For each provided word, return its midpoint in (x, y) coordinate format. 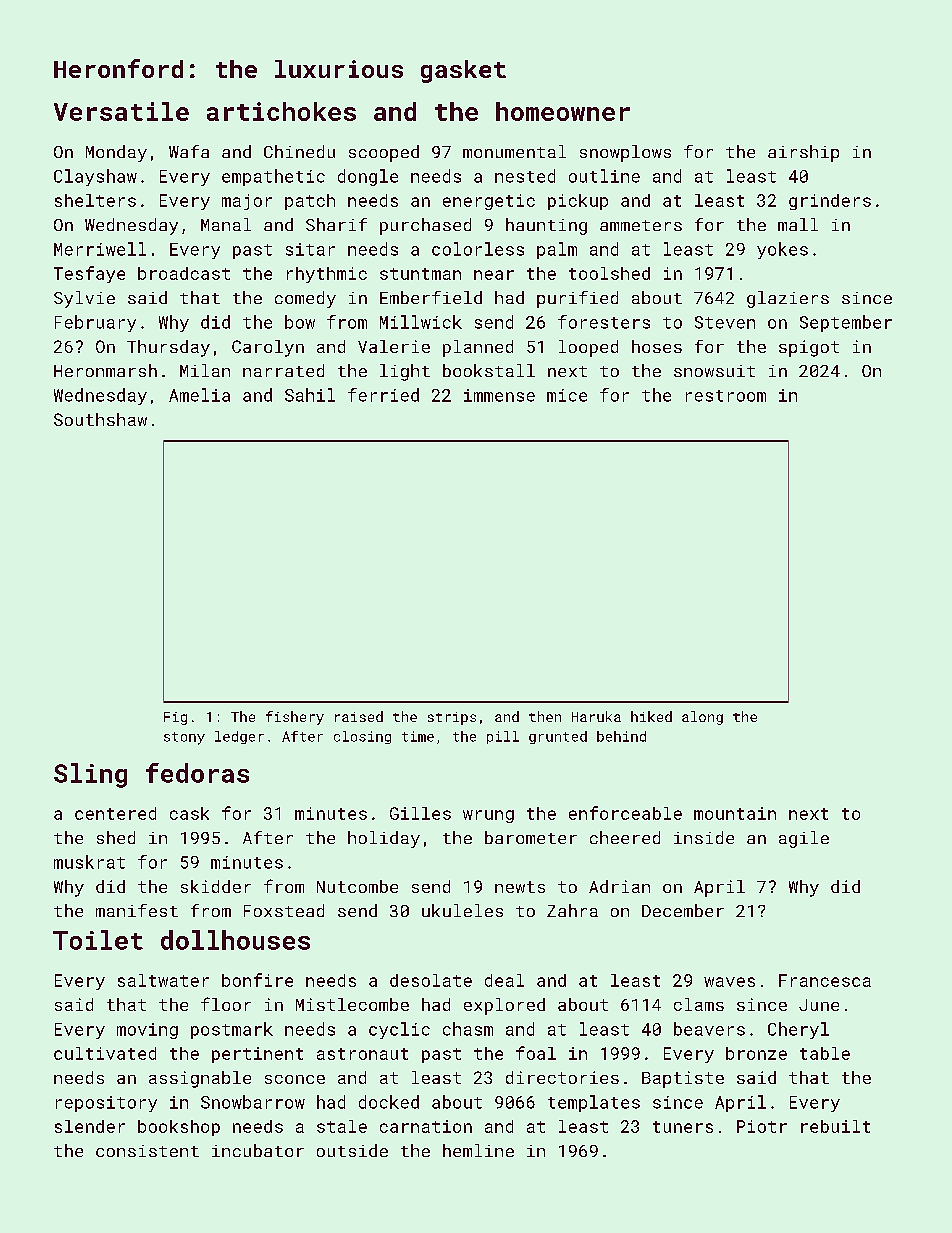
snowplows (625, 153)
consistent (147, 1151)
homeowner (563, 111)
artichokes (281, 111)
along (702, 718)
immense (499, 395)
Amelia (199, 395)
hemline (478, 1150)
